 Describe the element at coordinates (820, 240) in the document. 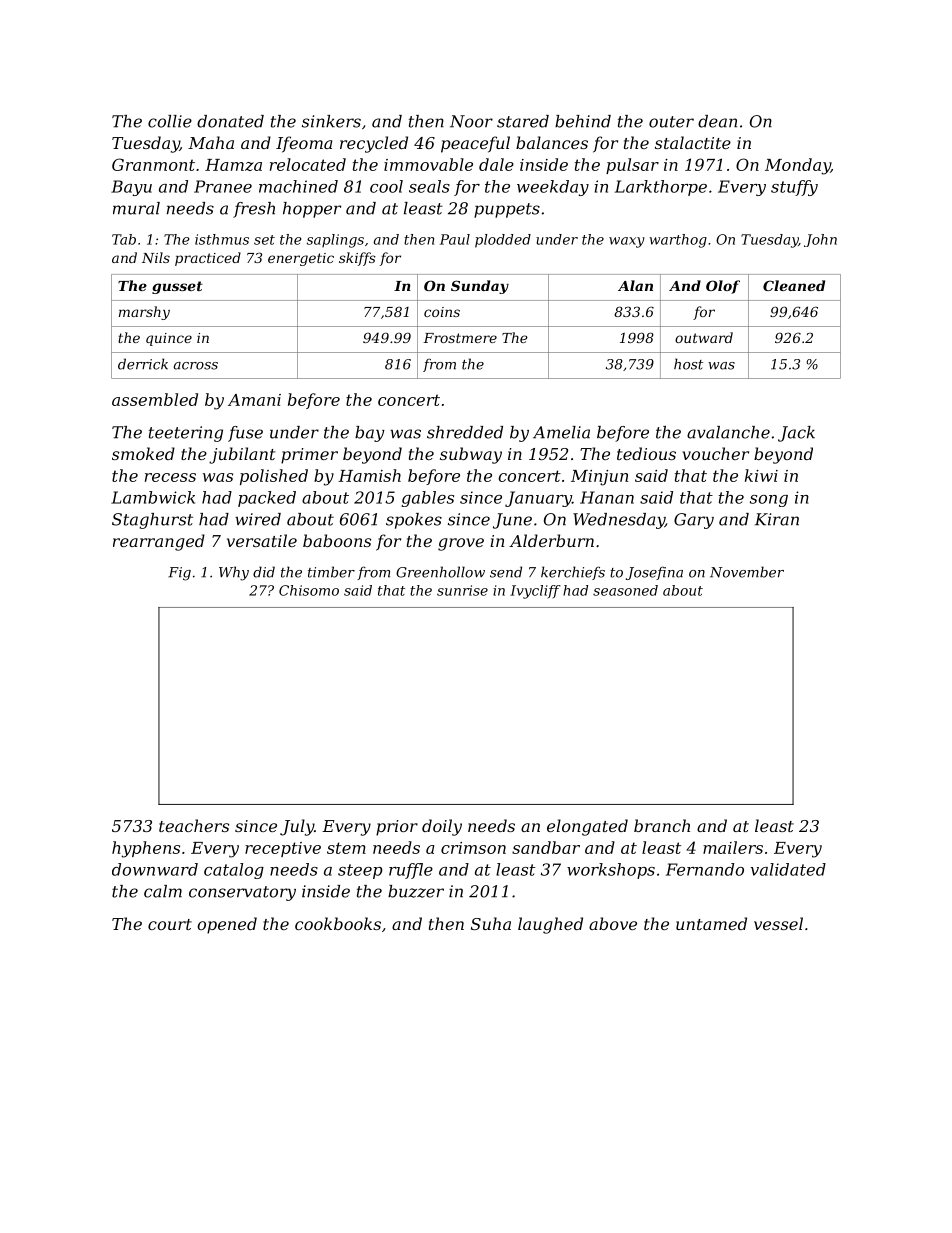

I see `John` at that location.
